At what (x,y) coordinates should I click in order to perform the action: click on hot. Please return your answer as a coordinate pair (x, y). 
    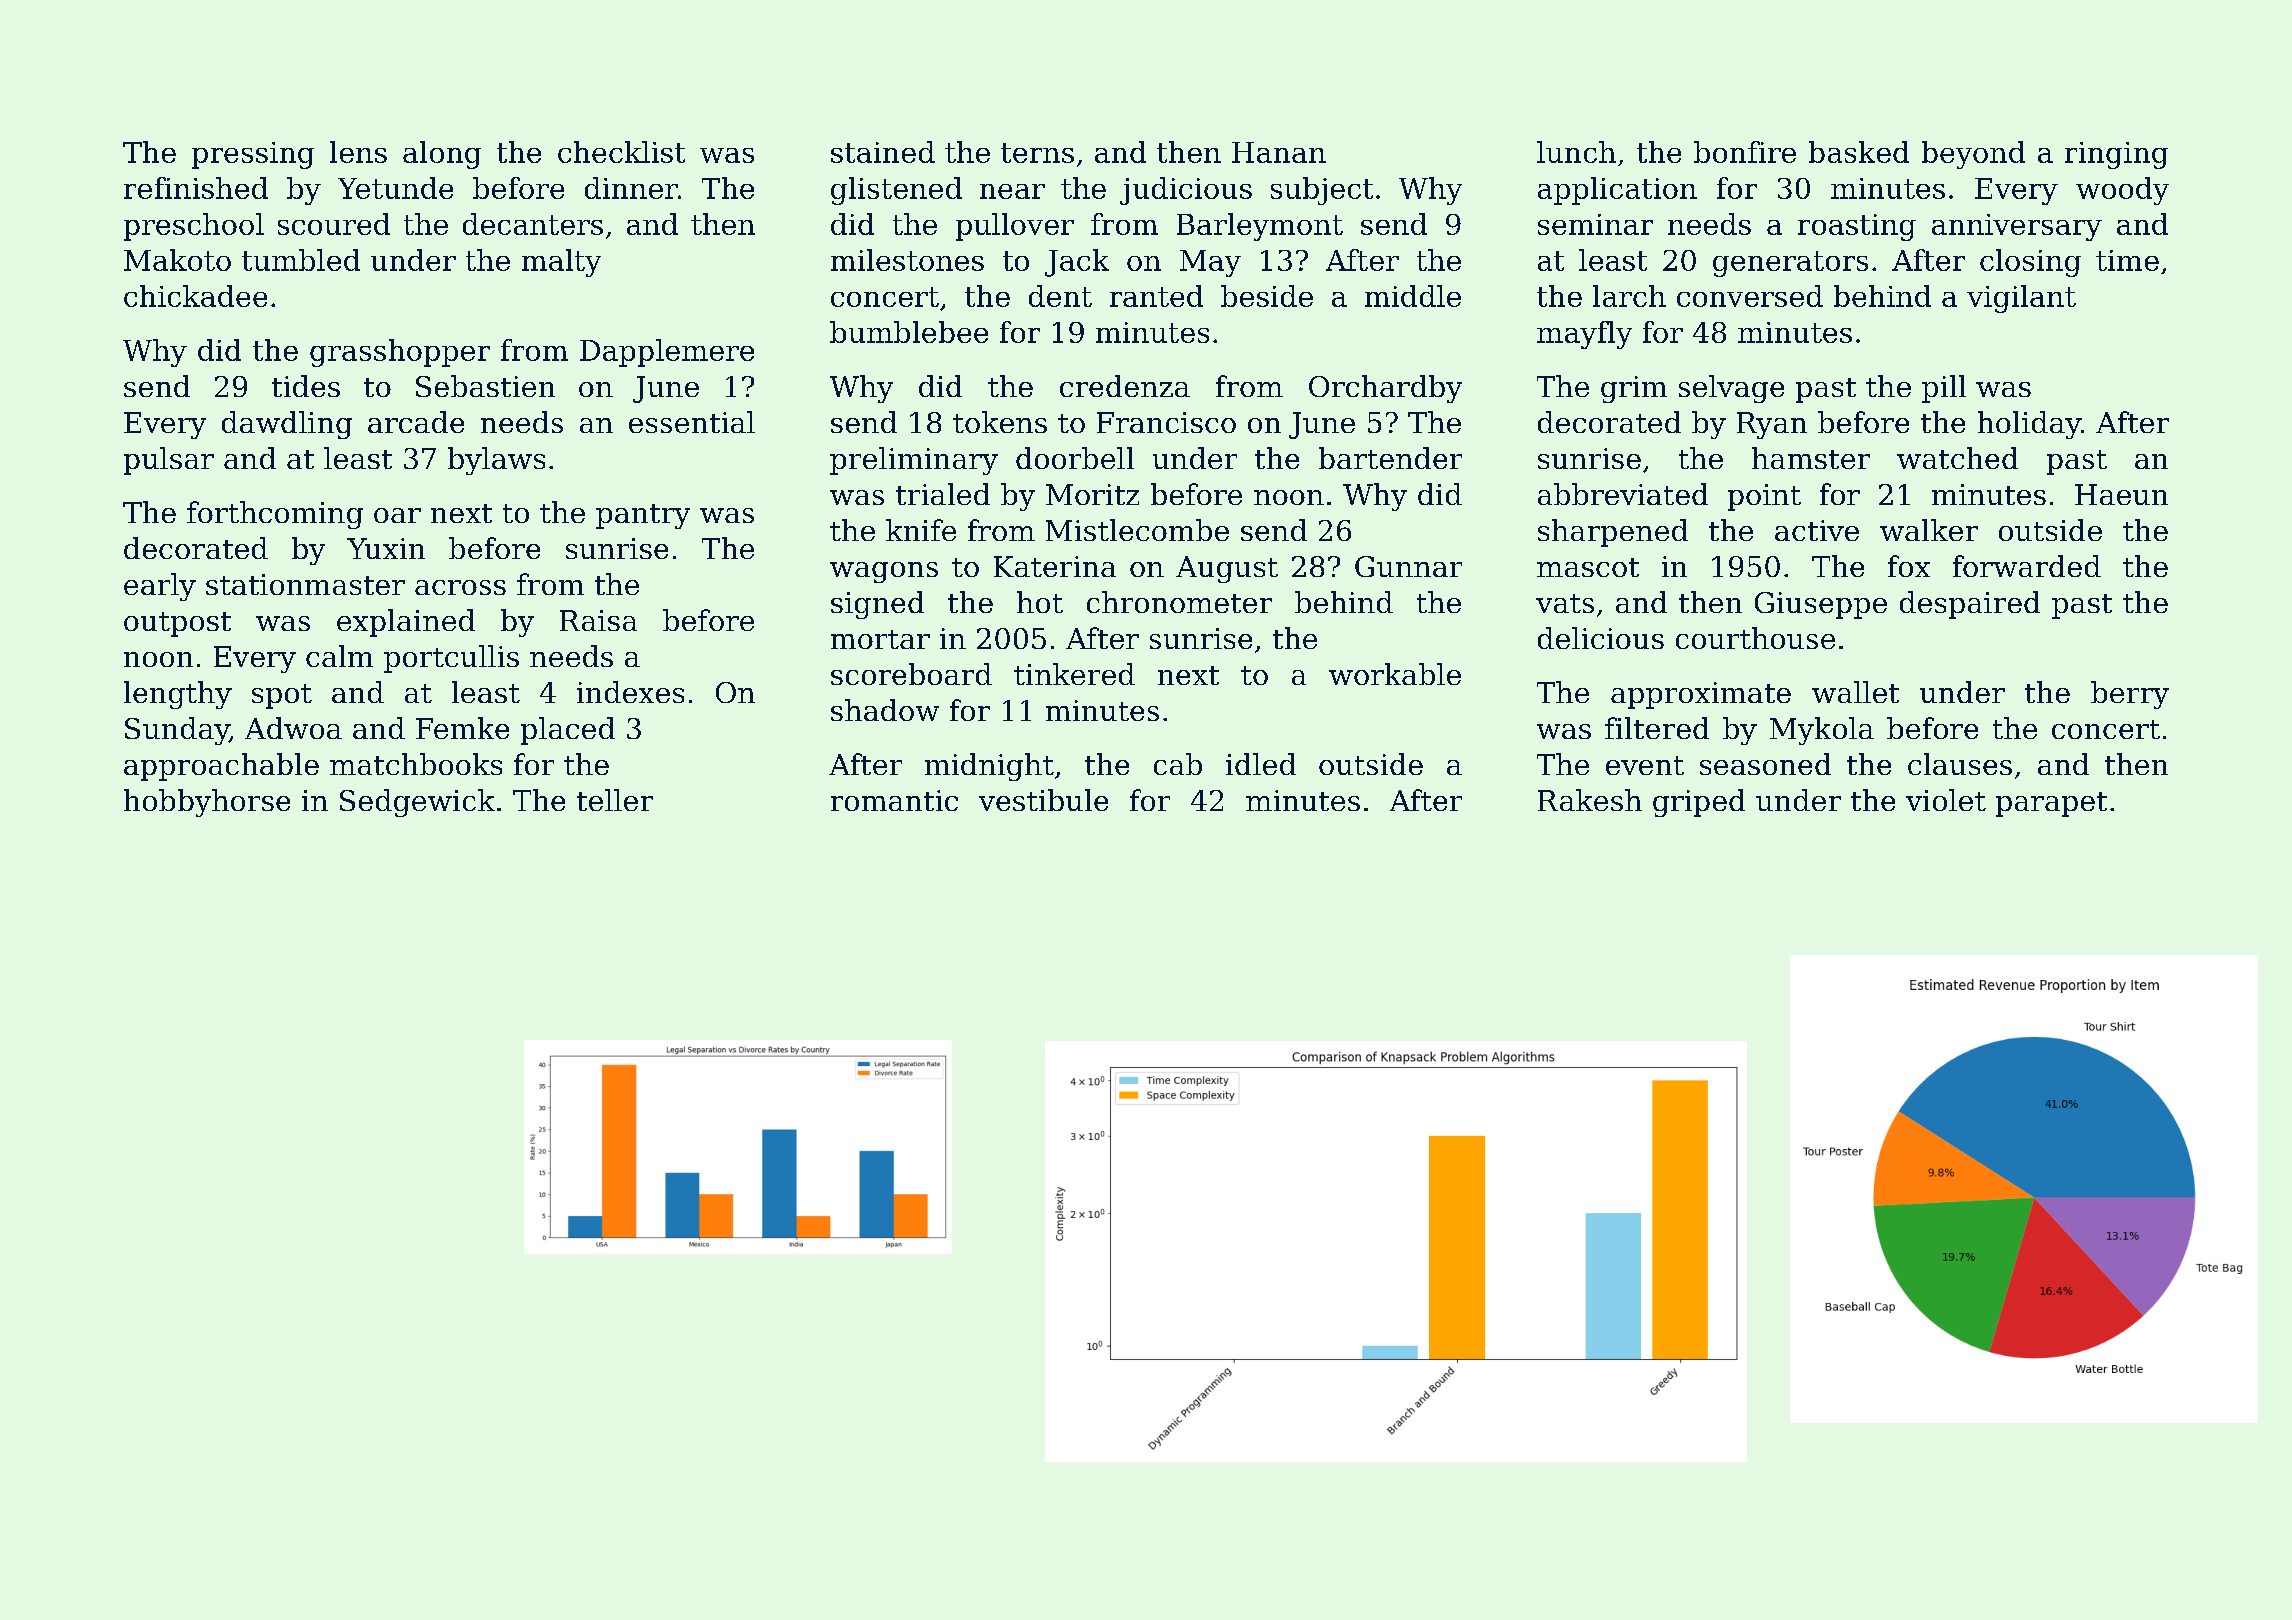
    Looking at the image, I should click on (1040, 602).
